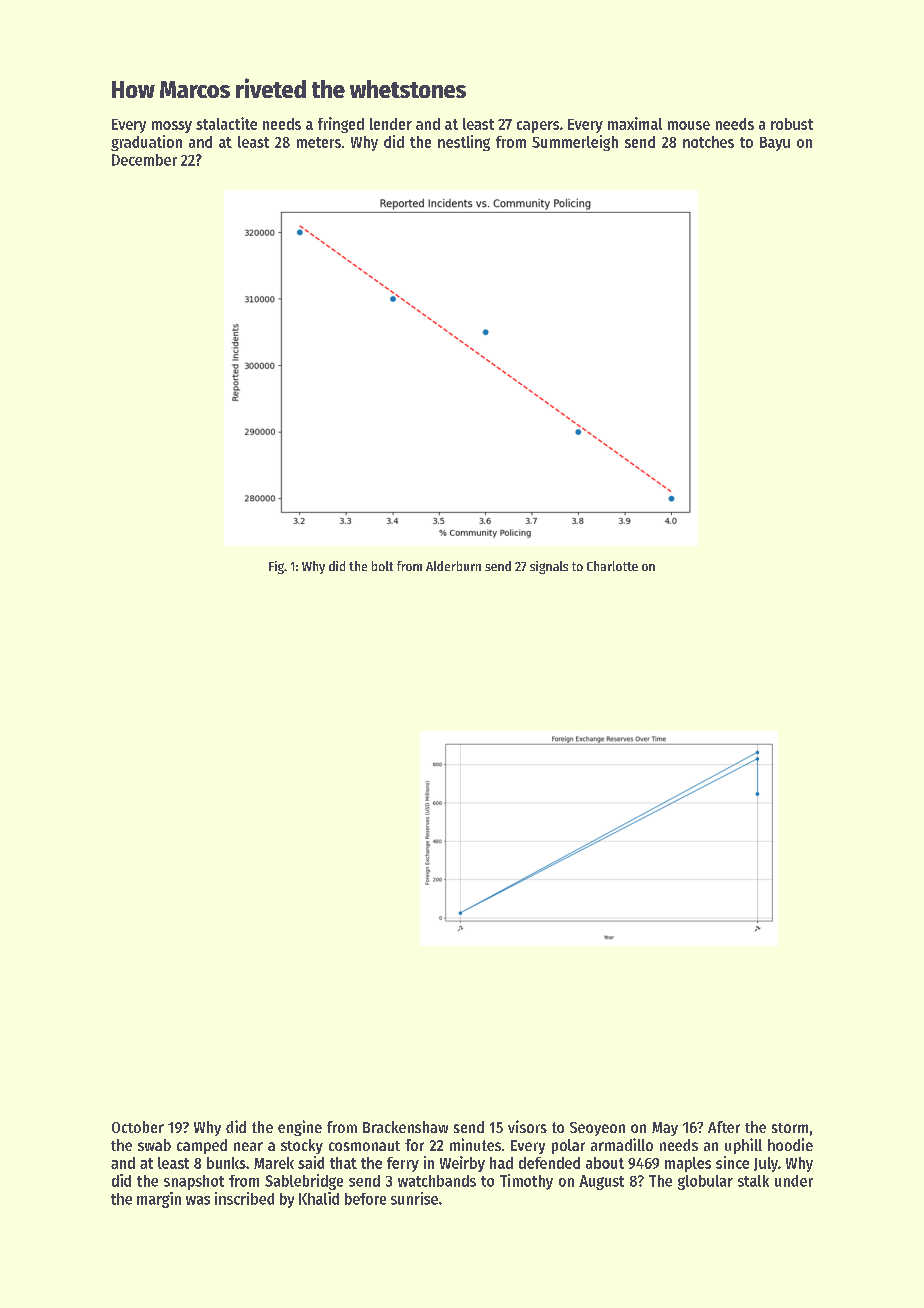  I want to click on inscribed, so click(244, 1198).
